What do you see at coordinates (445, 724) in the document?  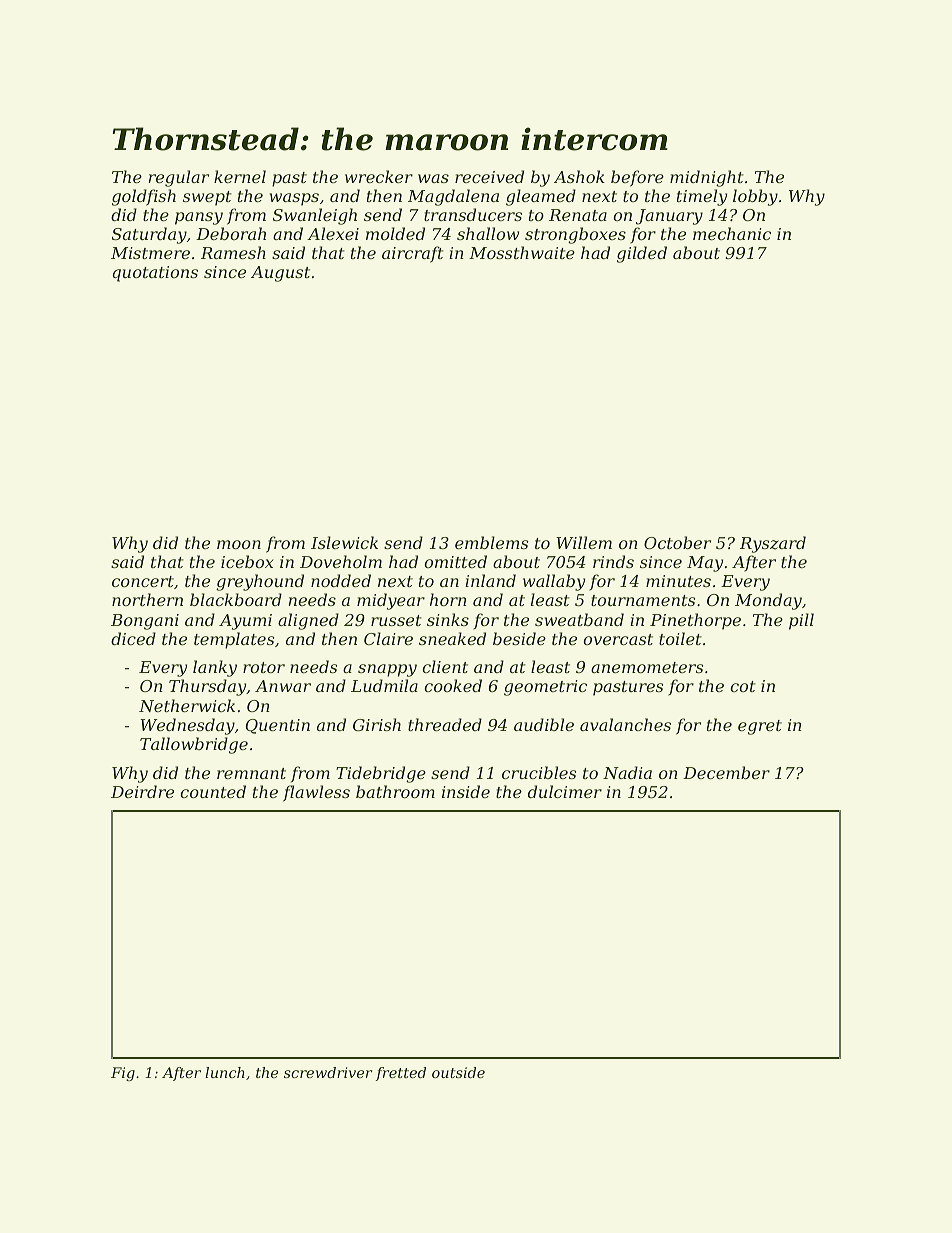 I see `threaded` at bounding box center [445, 724].
